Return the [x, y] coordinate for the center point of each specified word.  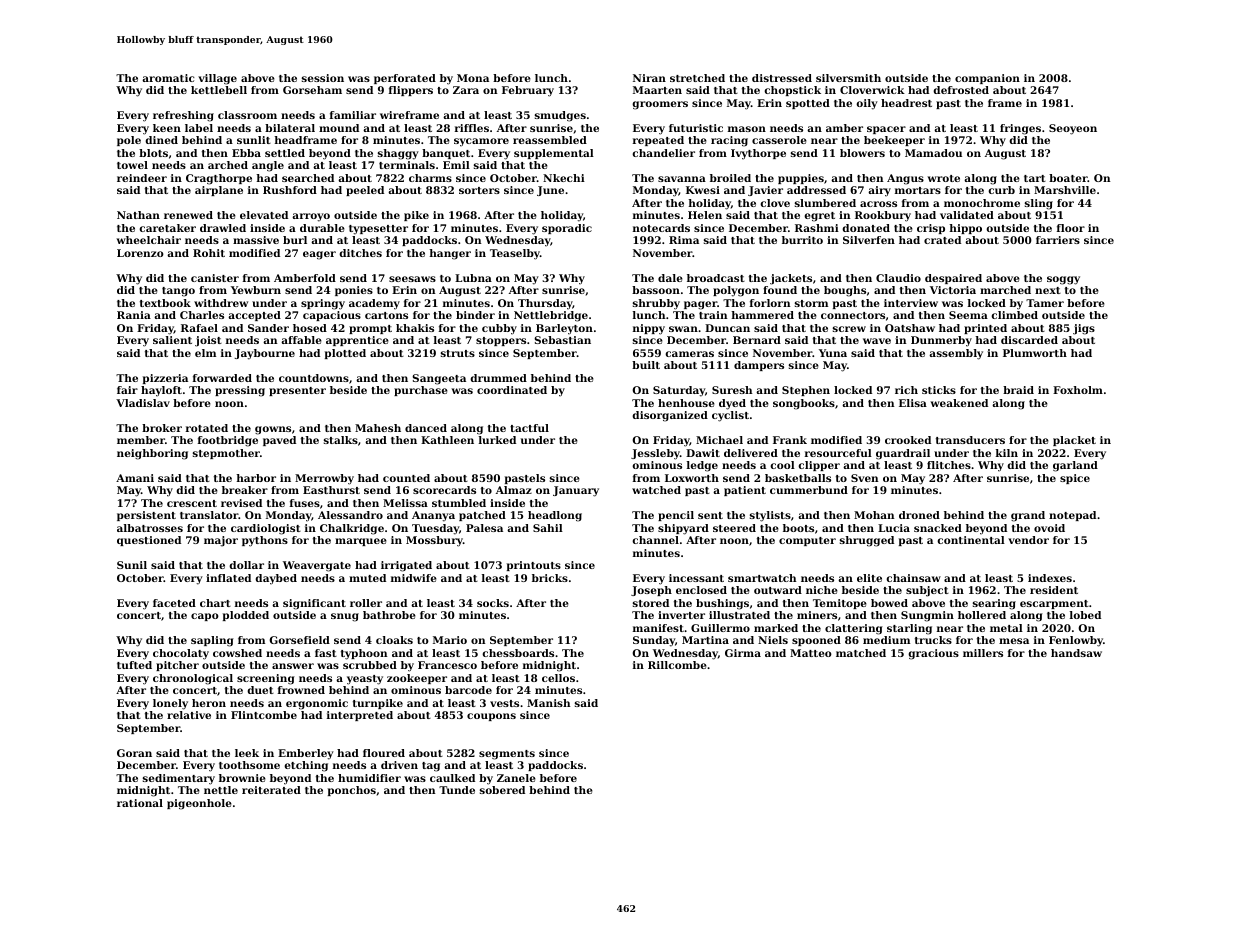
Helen [705, 215]
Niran [649, 78]
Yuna [833, 353]
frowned [301, 690]
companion [987, 79]
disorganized [670, 416]
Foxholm [1078, 390]
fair [127, 390]
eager [319, 255]
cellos [558, 678]
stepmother [226, 454]
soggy [1063, 280]
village [217, 79]
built [646, 365]
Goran [134, 753]
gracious [933, 654]
